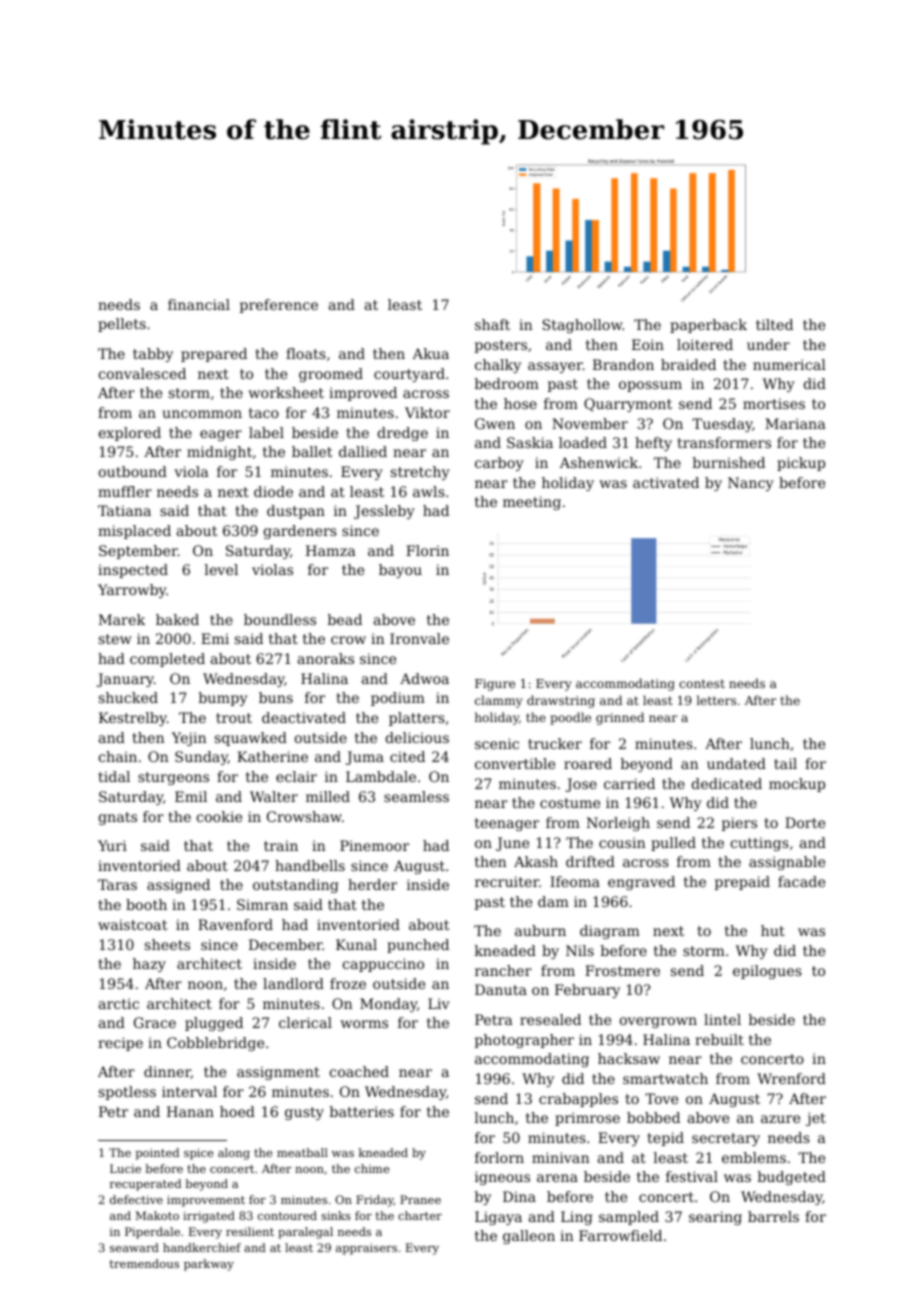 This page has height=1314, width=924. What do you see at coordinates (427, 550) in the page?
I see `Florin` at bounding box center [427, 550].
